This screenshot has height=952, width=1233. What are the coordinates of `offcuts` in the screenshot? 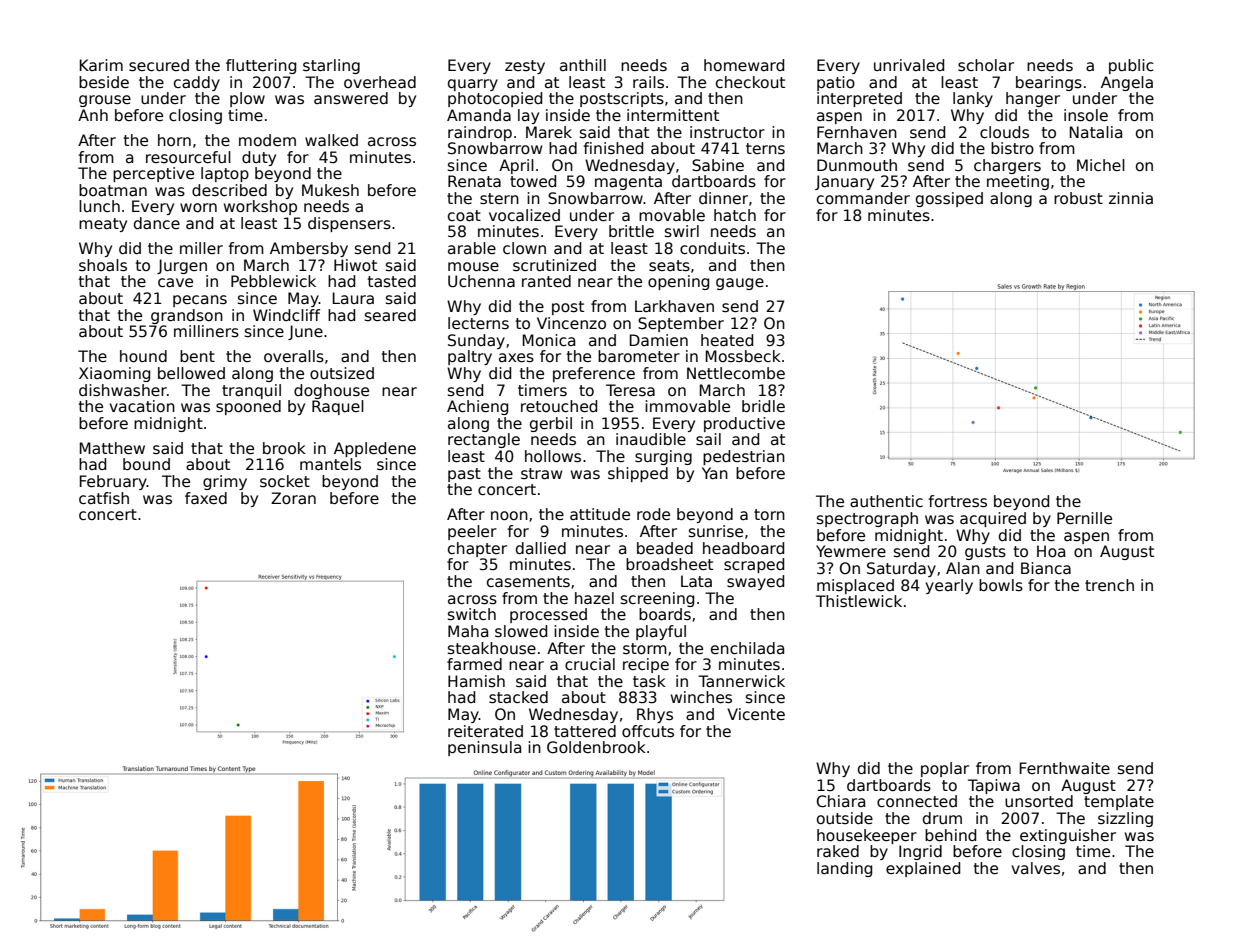 It's located at (648, 731).
